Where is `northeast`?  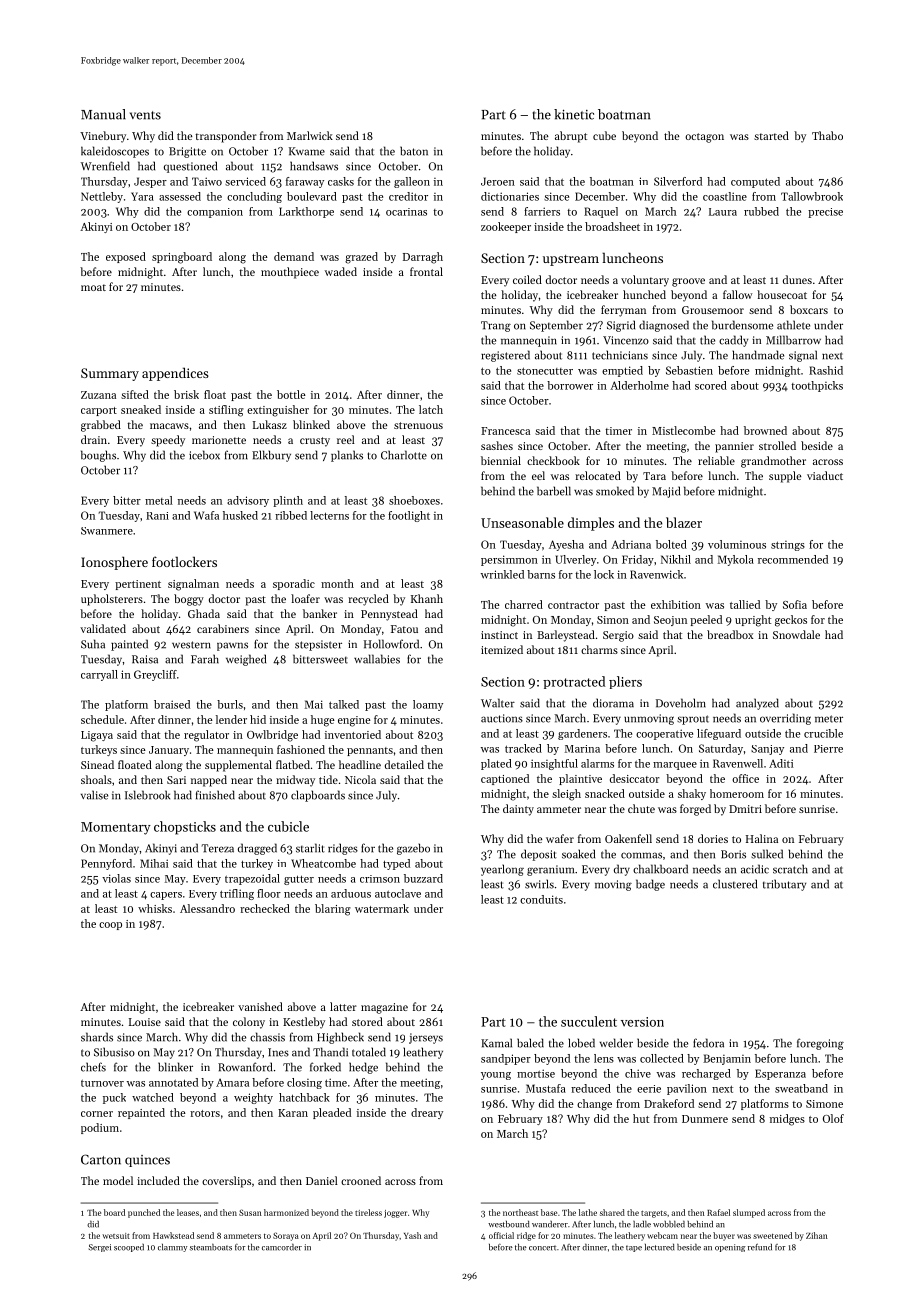
northeast is located at coordinates (520, 1212).
